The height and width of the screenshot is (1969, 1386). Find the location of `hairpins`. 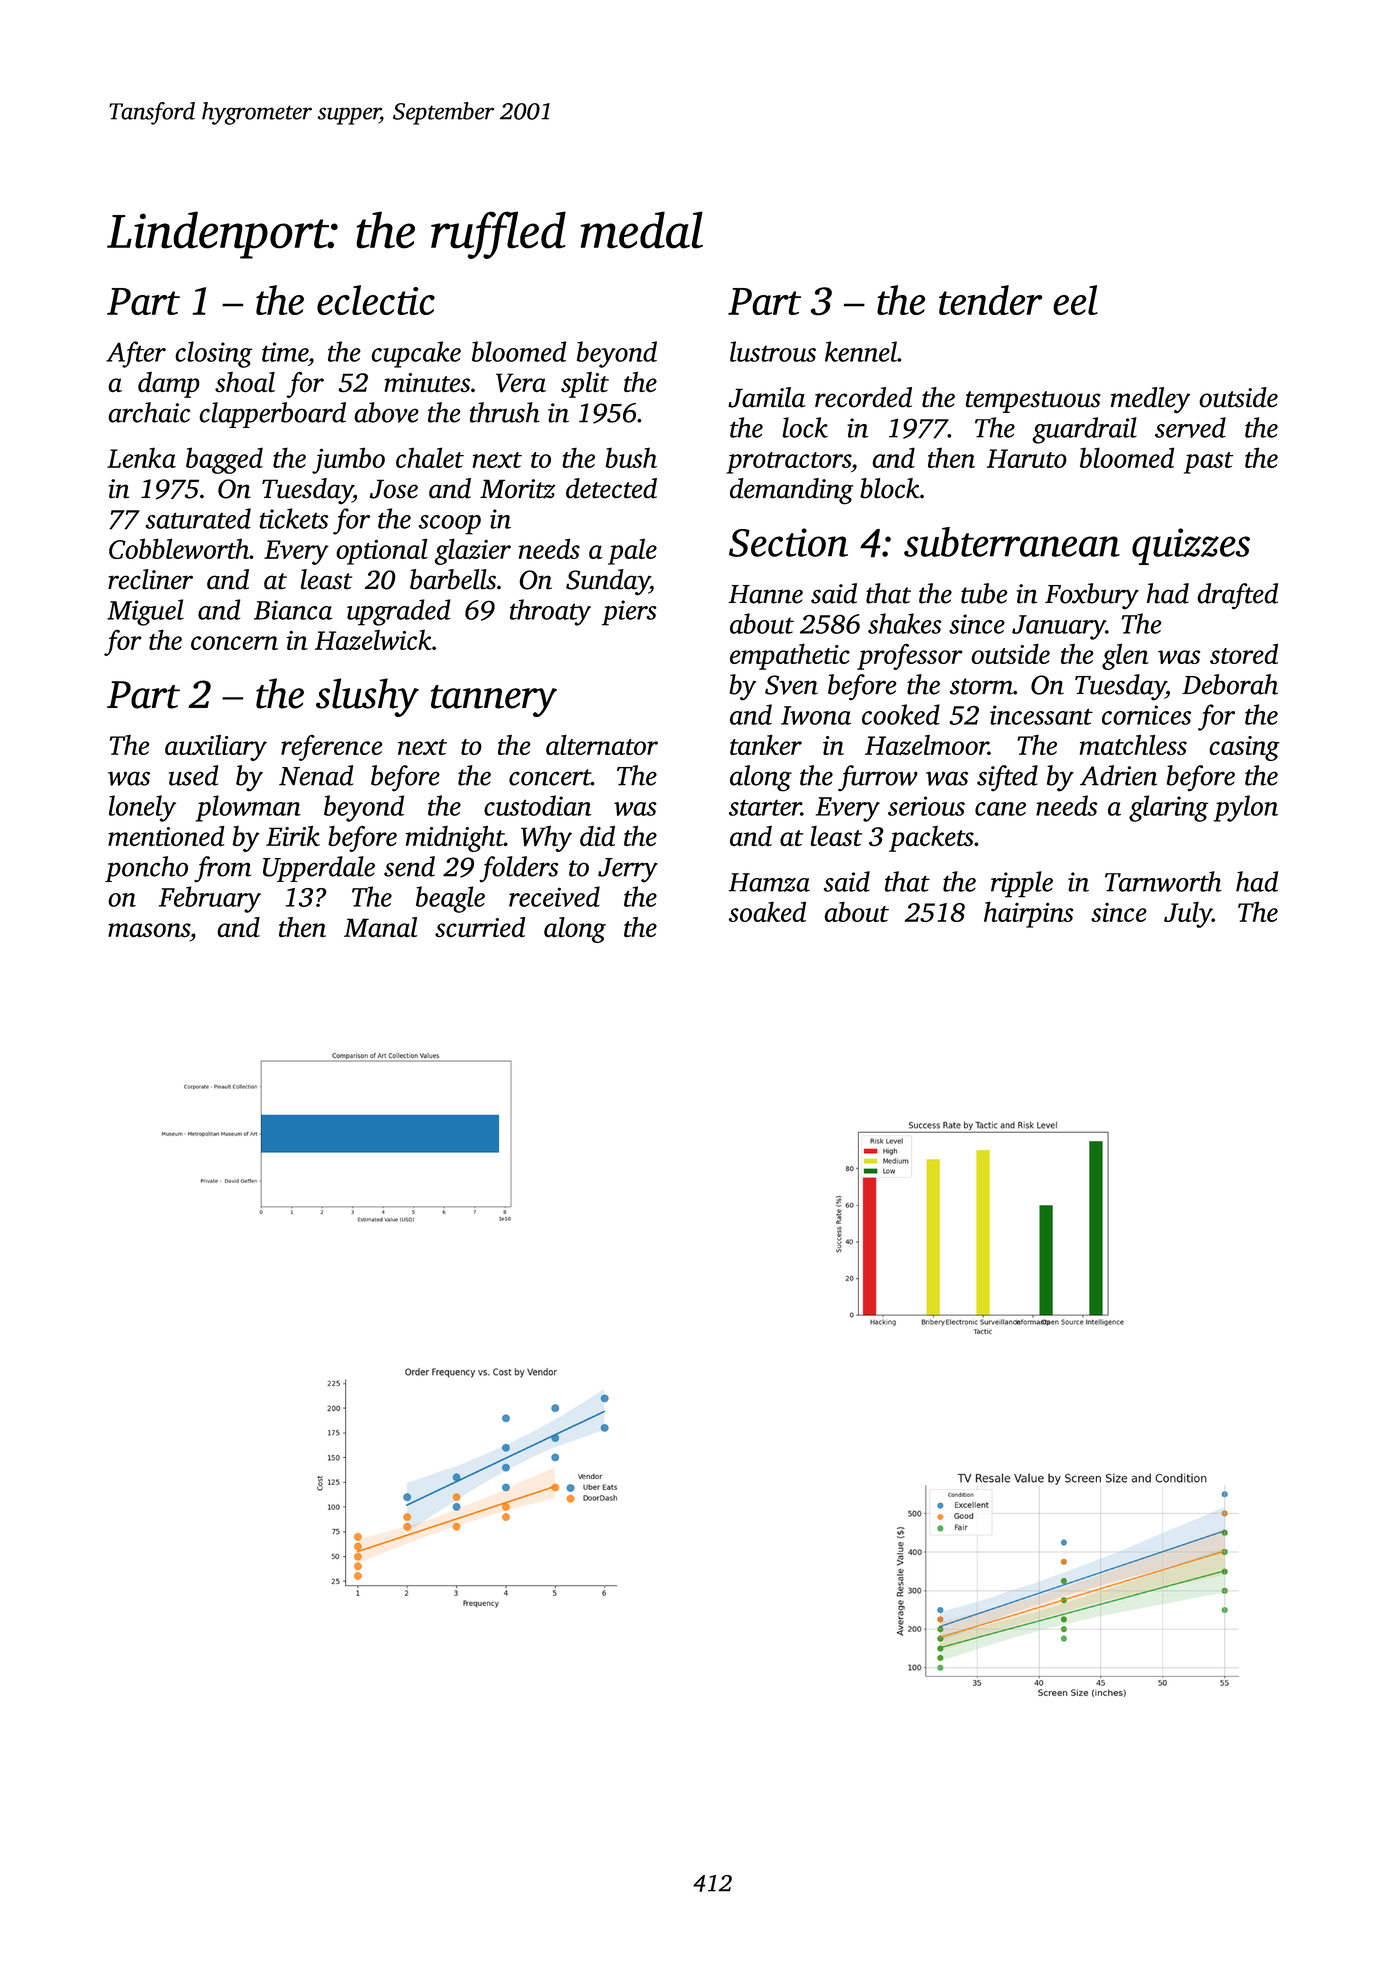

hairpins is located at coordinates (1028, 914).
